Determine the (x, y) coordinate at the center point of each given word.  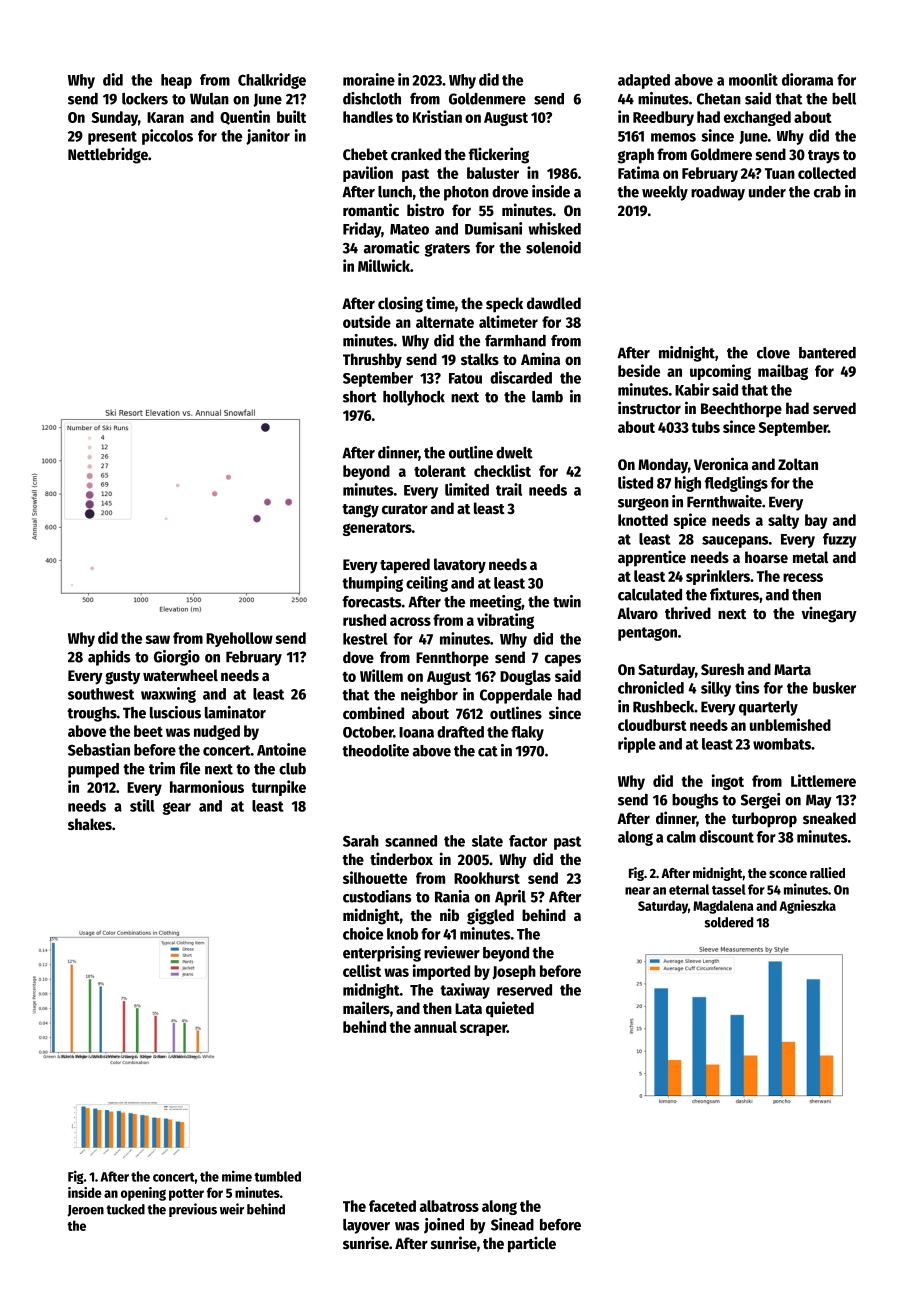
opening (143, 1194)
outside (367, 321)
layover (366, 1226)
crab (827, 192)
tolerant (440, 471)
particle (532, 1244)
